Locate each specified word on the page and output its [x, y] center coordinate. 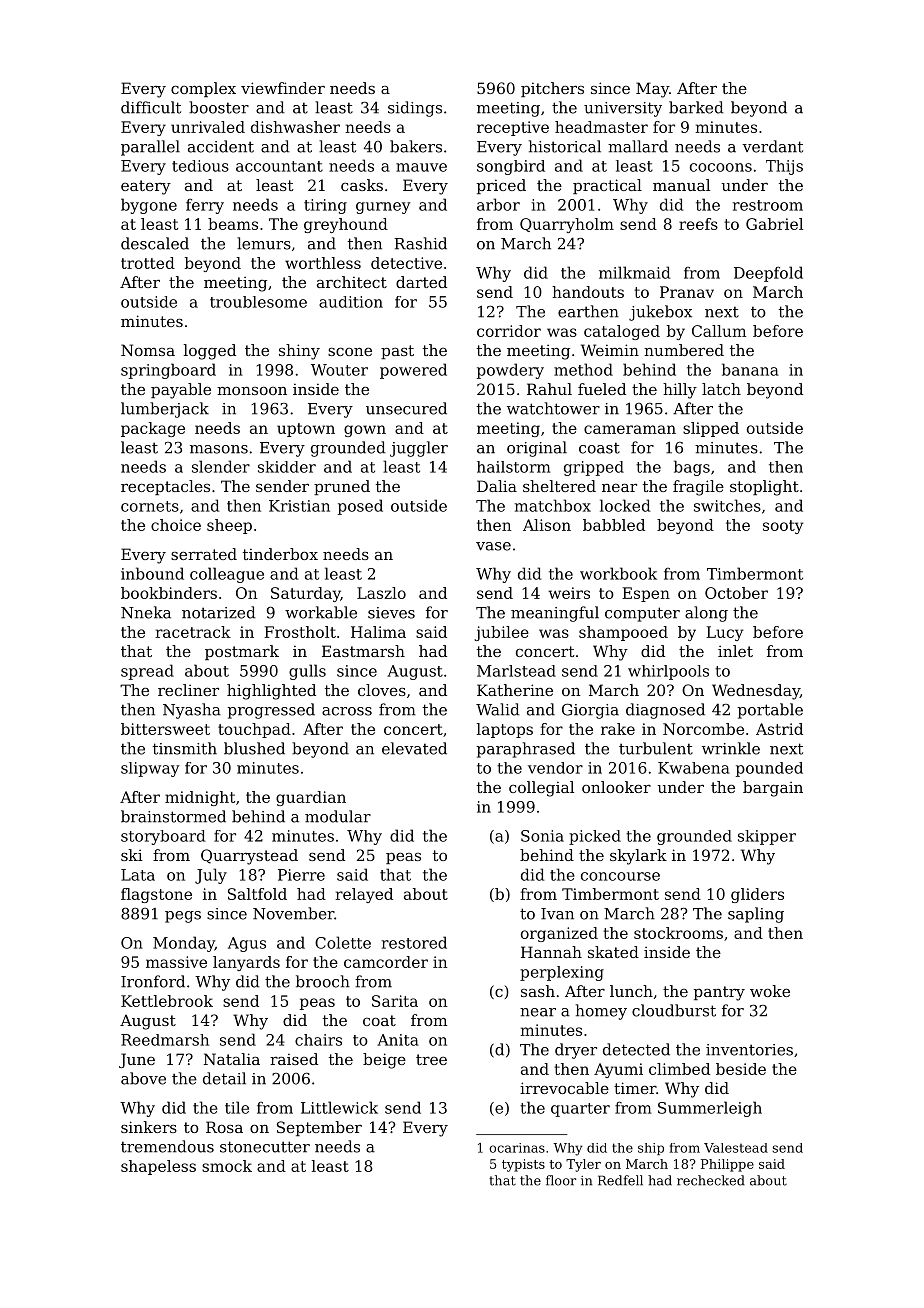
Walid [498, 709]
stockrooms [678, 933]
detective [406, 263]
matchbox [553, 505]
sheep [229, 526]
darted [421, 282]
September [319, 1128]
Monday [184, 944]
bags [692, 468]
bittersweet [165, 729]
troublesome [258, 302]
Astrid [779, 729]
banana [750, 369]
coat [379, 1020]
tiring [325, 206]
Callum [719, 331]
